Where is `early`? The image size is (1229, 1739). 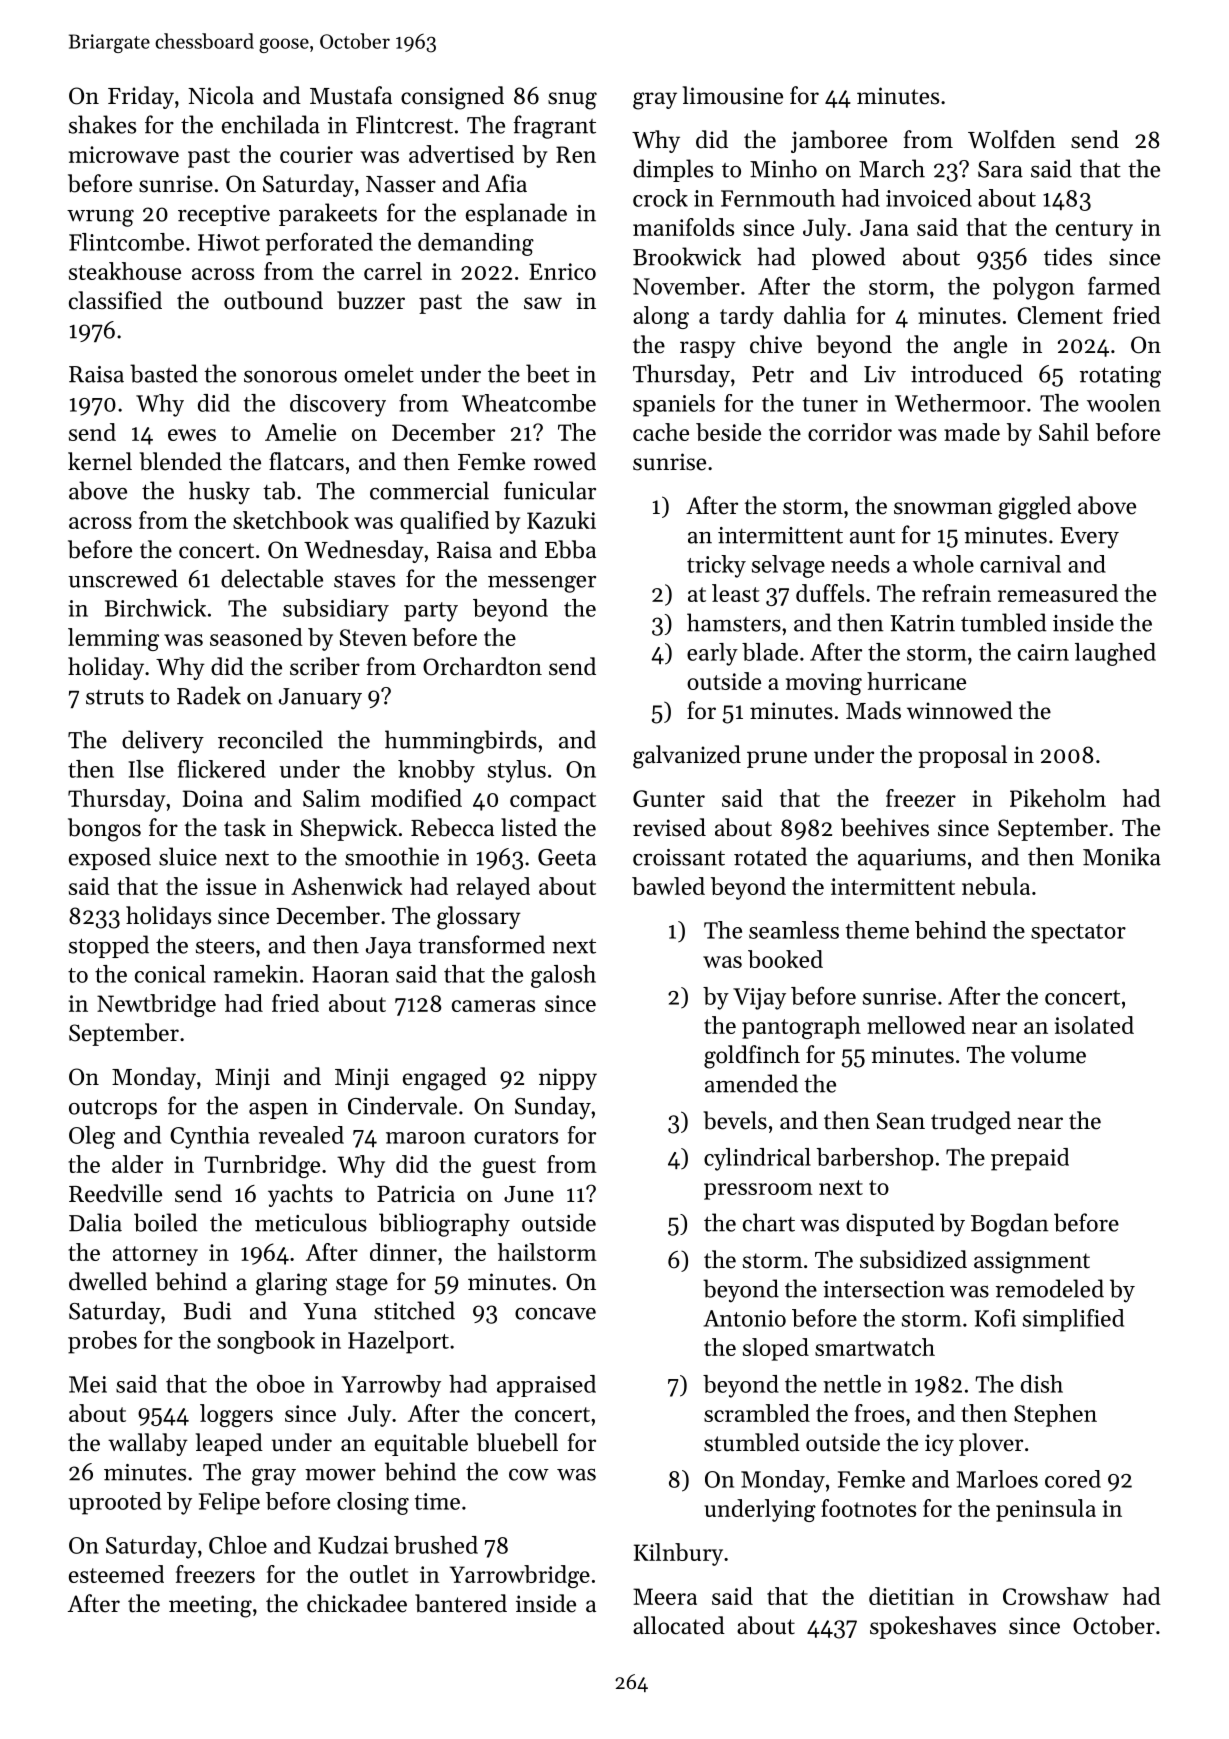
early is located at coordinates (712, 654).
